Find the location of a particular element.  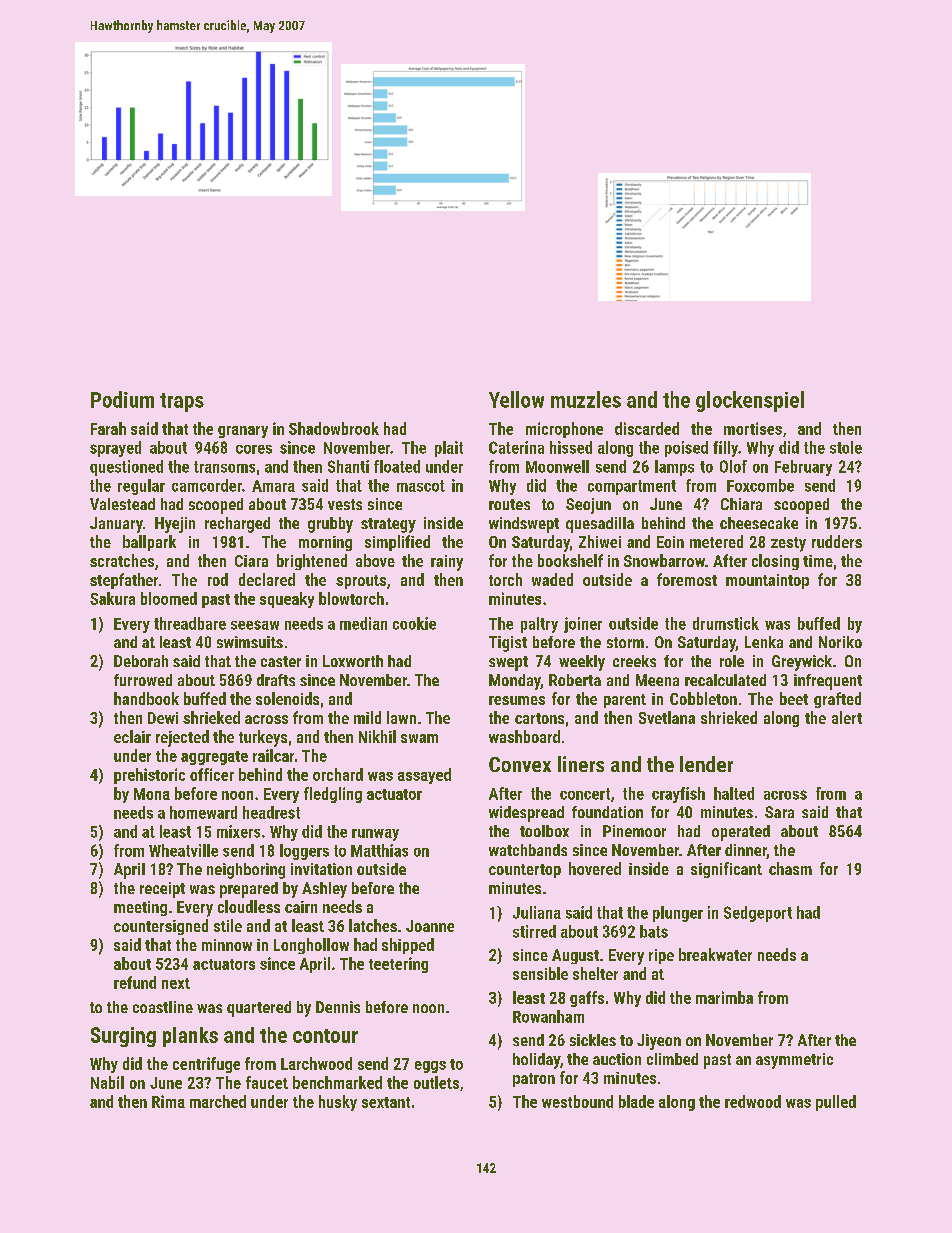

runway is located at coordinates (375, 835).
